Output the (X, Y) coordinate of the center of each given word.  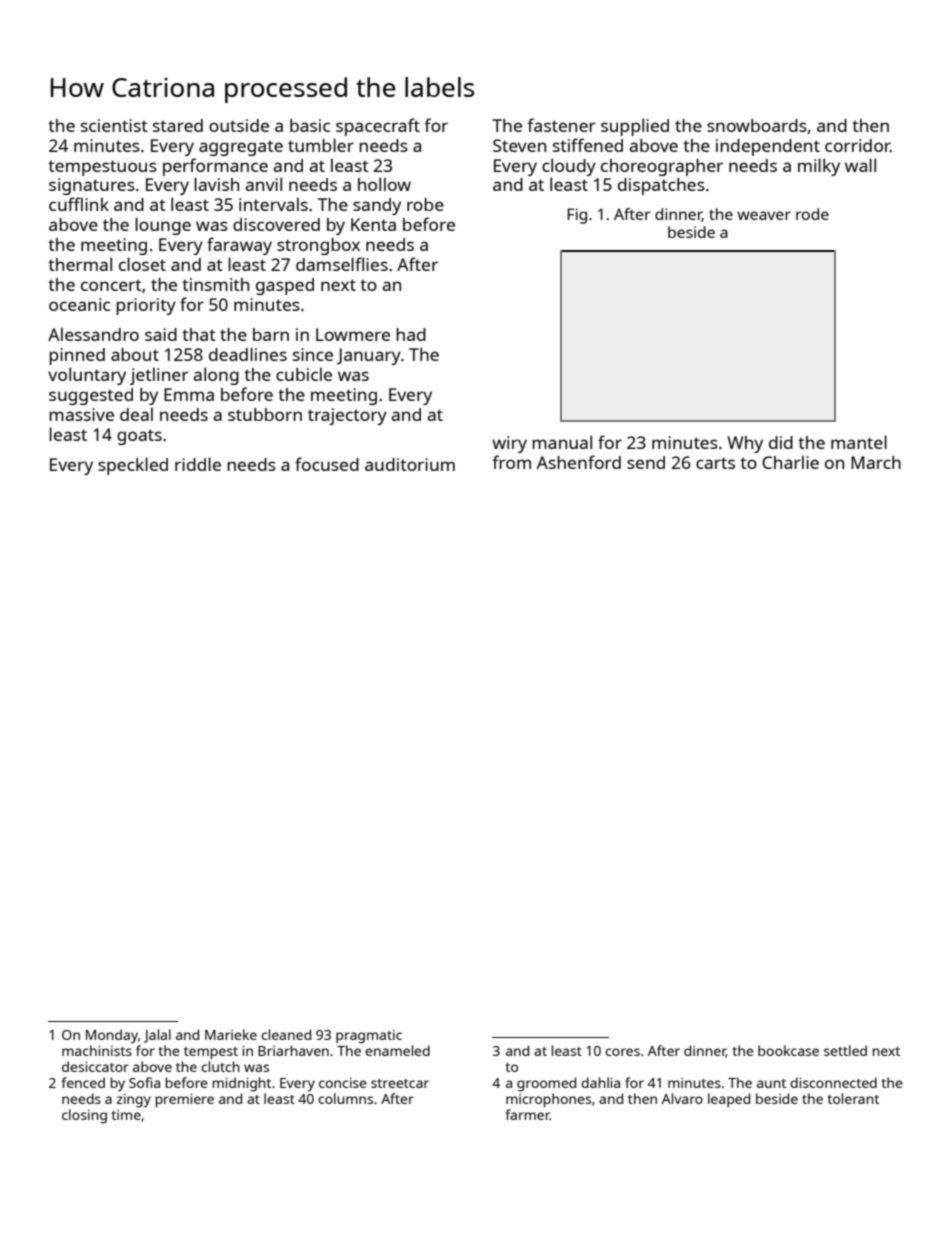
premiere (185, 1100)
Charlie (790, 462)
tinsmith (215, 284)
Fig (577, 216)
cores (622, 1052)
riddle (198, 464)
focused (327, 464)
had (411, 334)
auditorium (410, 464)
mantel (859, 442)
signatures (92, 186)
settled (845, 1050)
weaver (764, 215)
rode (812, 214)
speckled (133, 466)
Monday (112, 1036)
